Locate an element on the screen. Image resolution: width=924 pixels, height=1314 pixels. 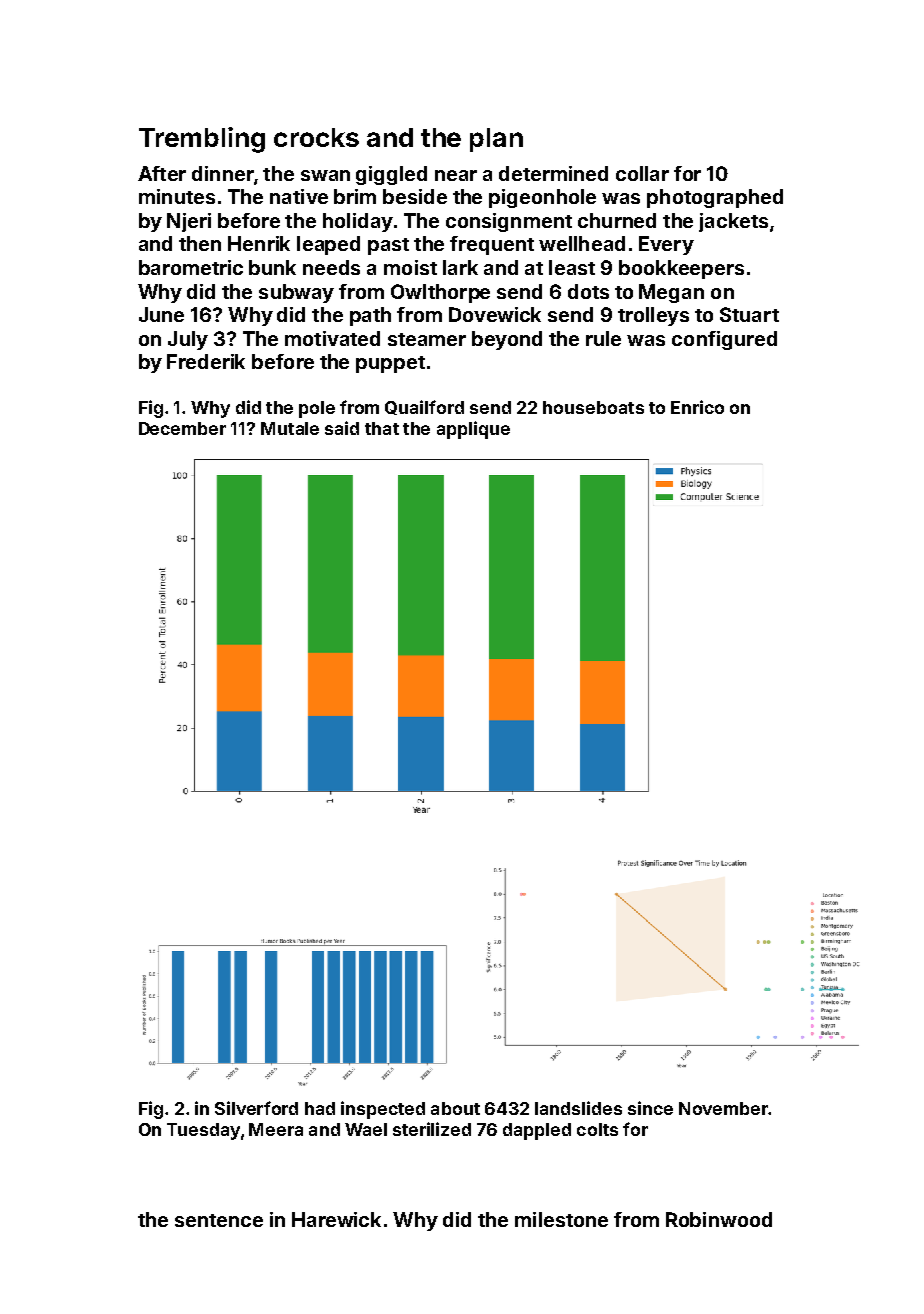
Harewick is located at coordinates (336, 1219).
